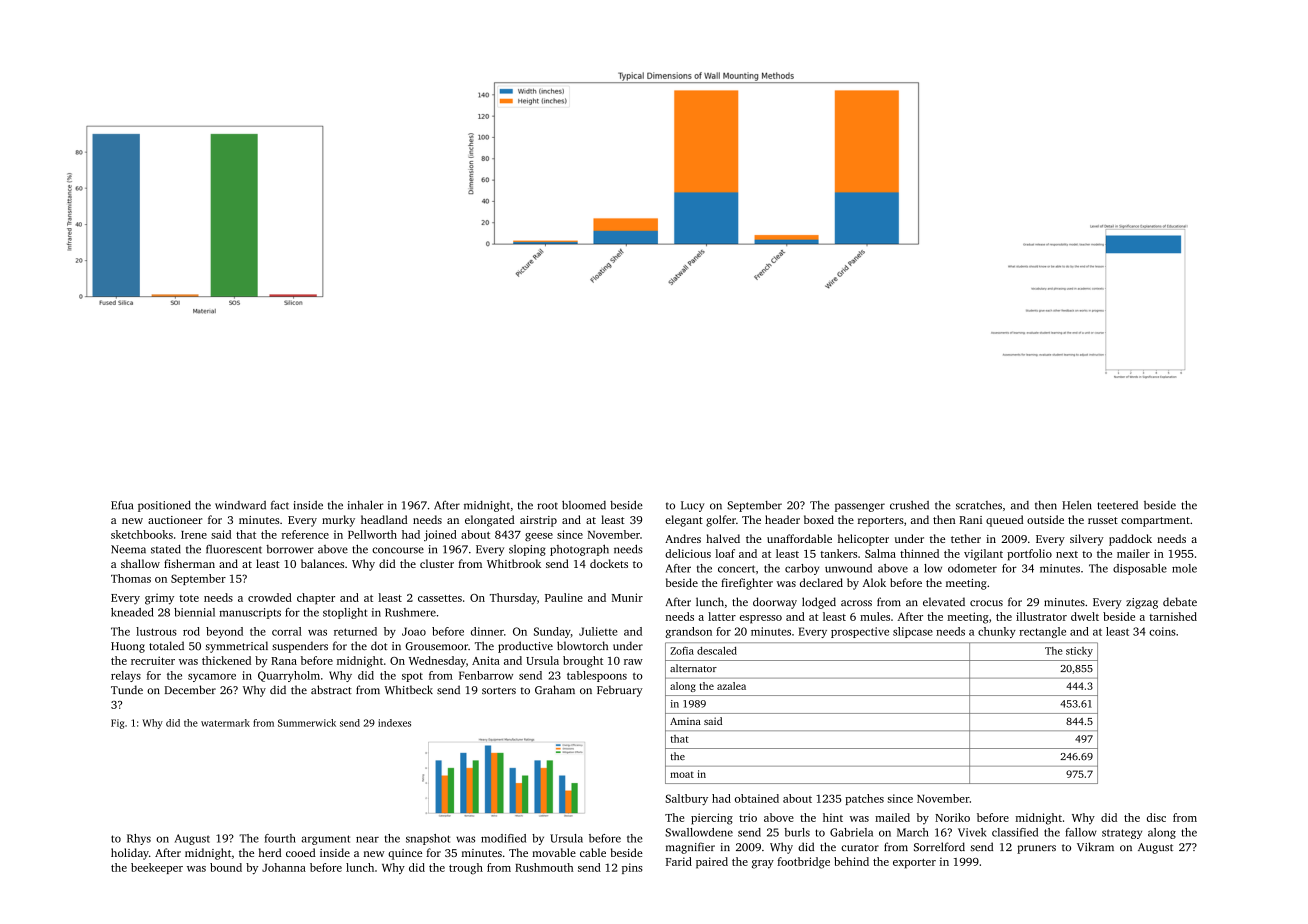 This screenshot has width=1308, height=924. I want to click on teetered, so click(1117, 505).
